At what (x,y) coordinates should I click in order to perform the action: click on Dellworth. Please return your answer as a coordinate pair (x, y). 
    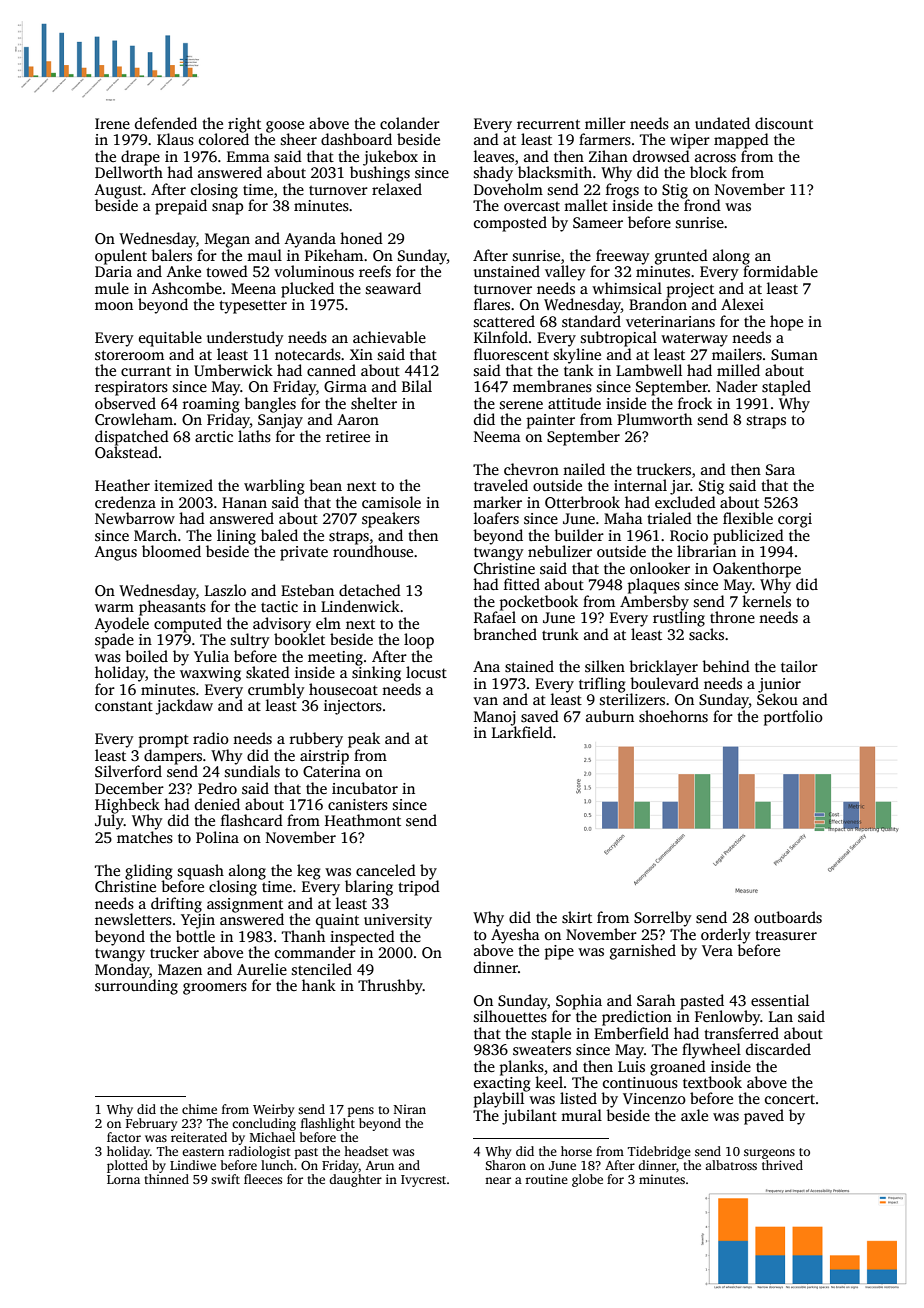
    Looking at the image, I should click on (129, 172).
